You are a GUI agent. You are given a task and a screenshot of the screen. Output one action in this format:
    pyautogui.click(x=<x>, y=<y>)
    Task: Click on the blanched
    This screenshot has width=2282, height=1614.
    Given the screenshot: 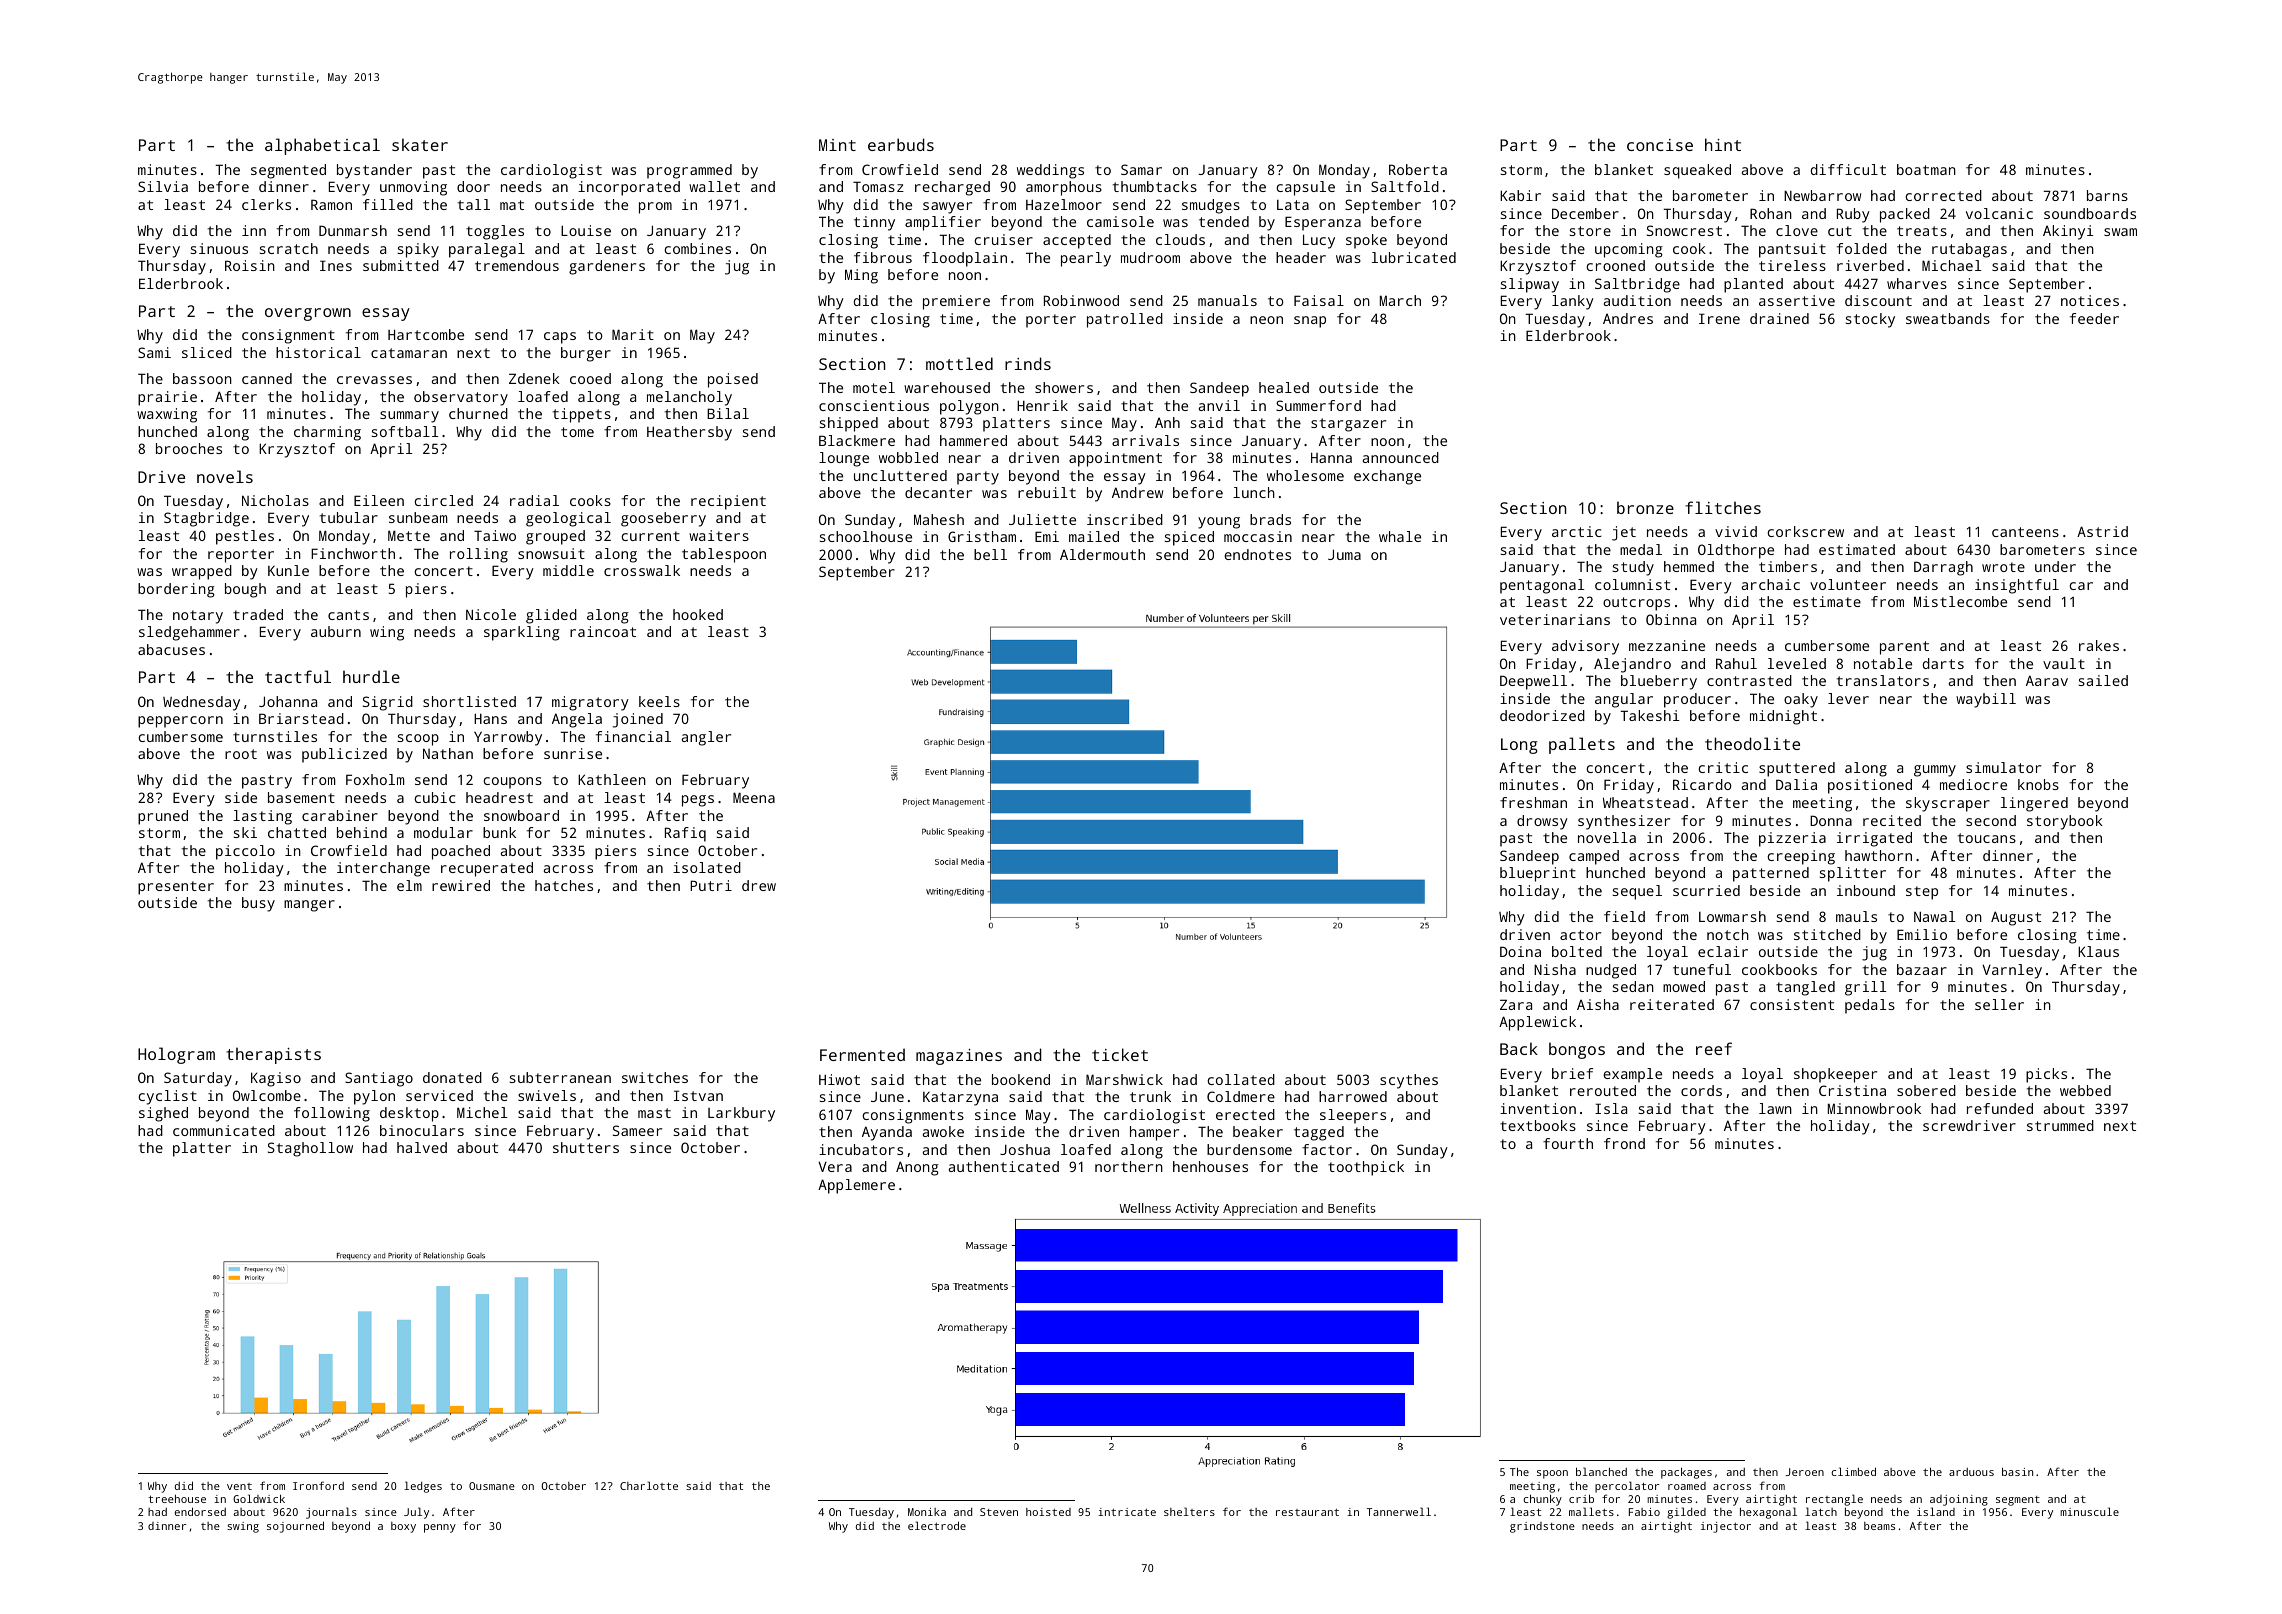 What is the action you would take?
    pyautogui.click(x=1601, y=1471)
